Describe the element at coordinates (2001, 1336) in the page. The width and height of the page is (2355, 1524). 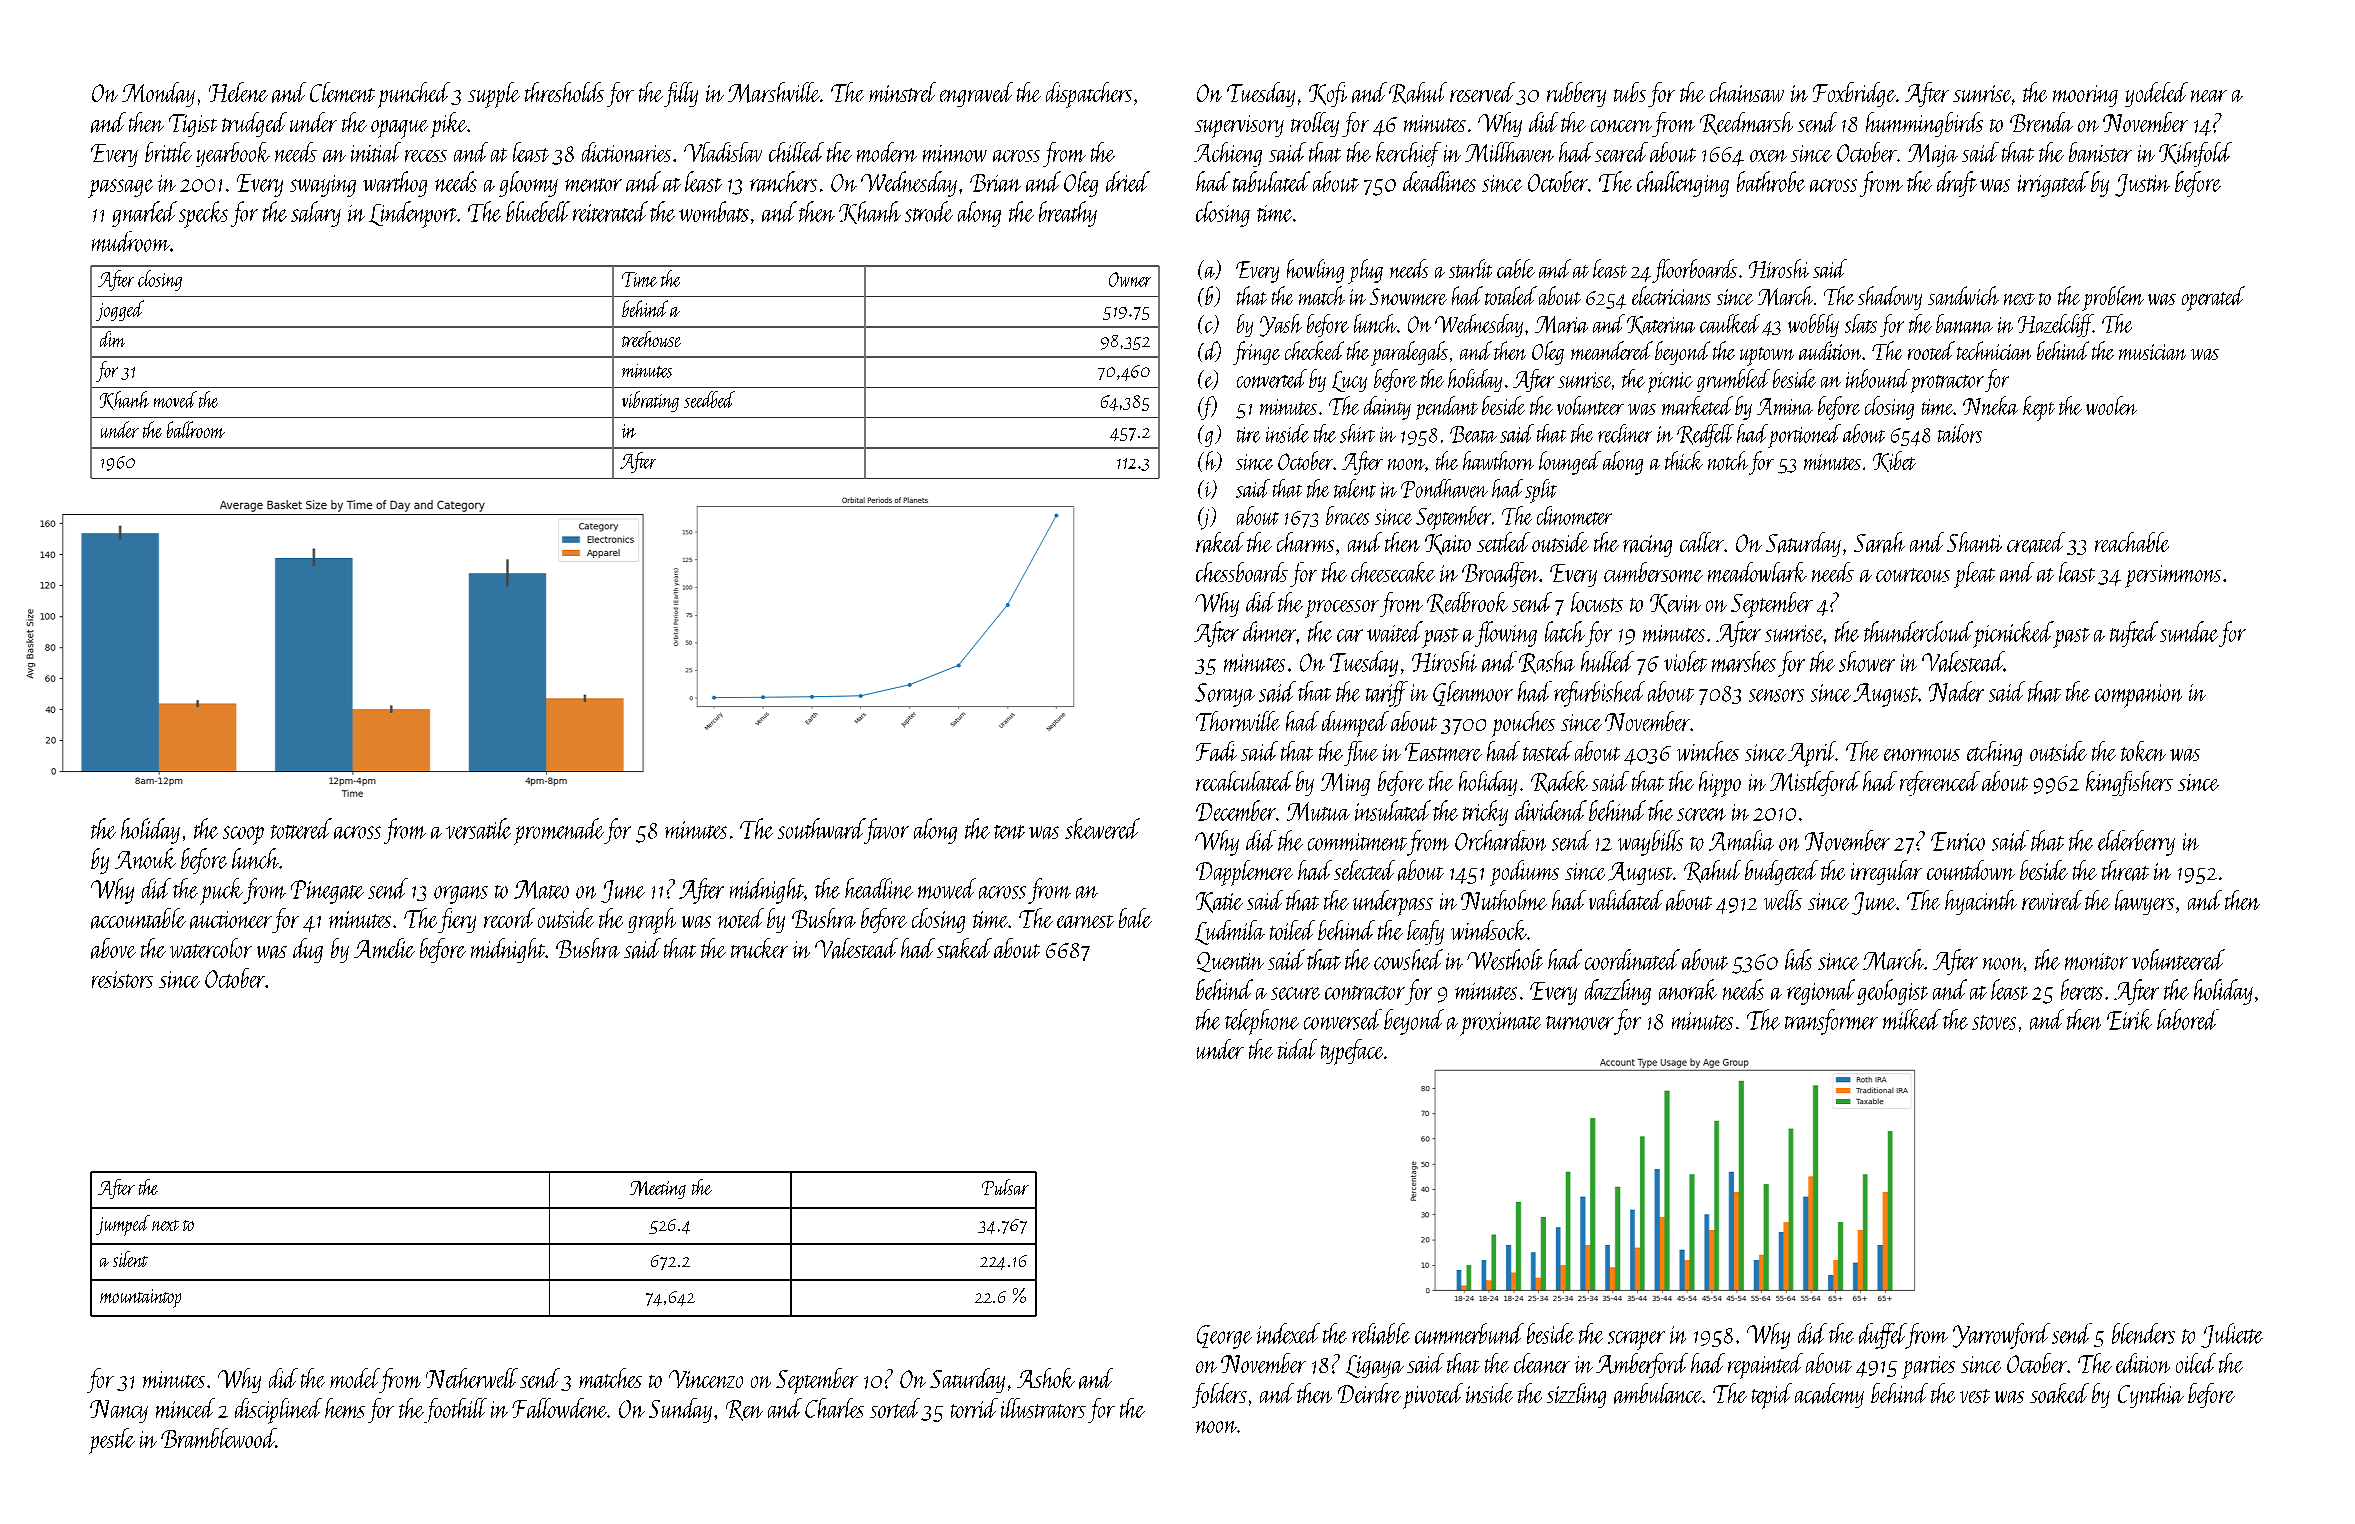
I see `Yarrowford` at that location.
